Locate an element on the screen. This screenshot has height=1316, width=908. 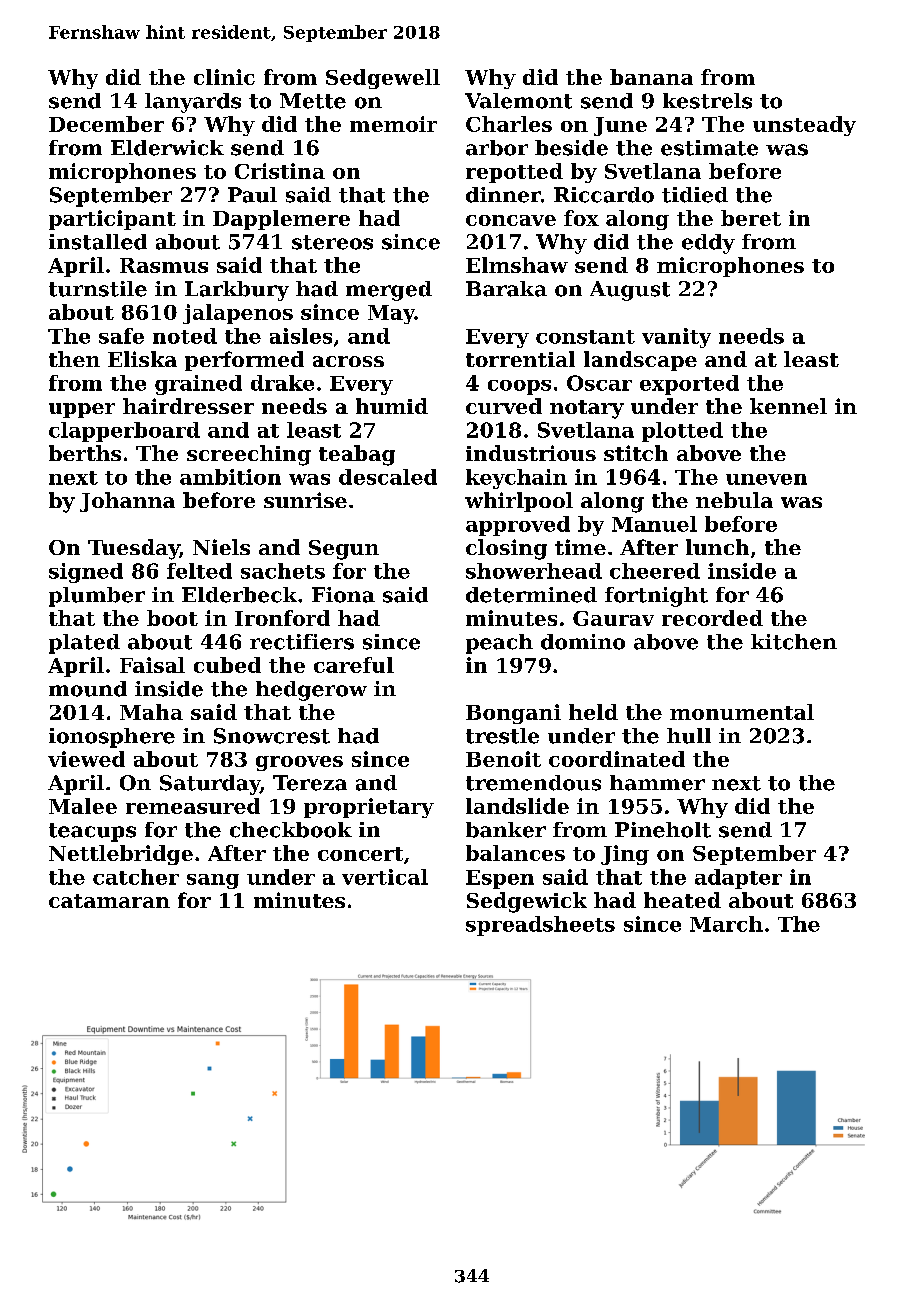
then is located at coordinates (74, 359).
